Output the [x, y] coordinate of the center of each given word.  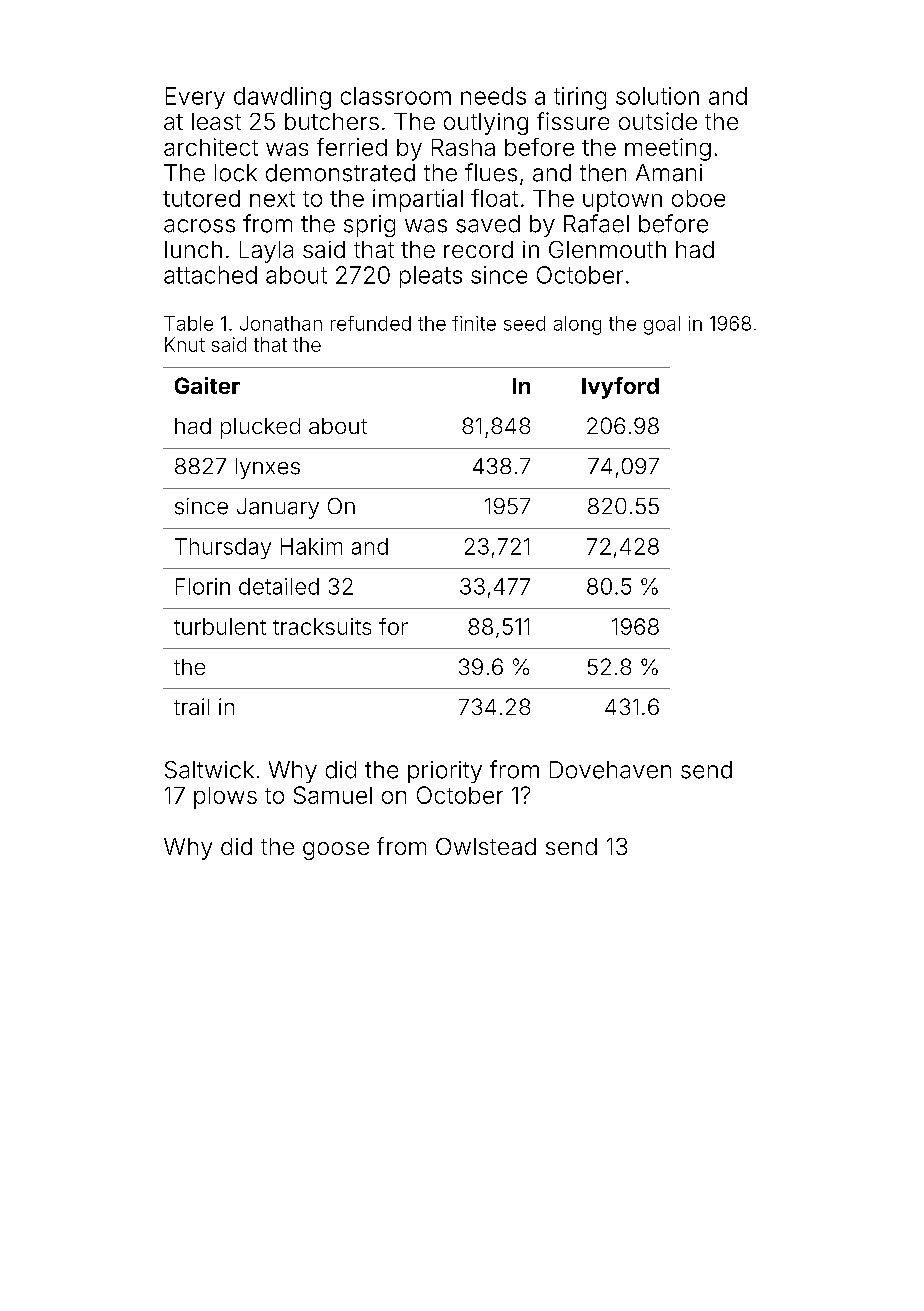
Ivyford [620, 388]
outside [658, 121]
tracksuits [322, 626]
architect [211, 147]
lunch [193, 249]
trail [191, 706]
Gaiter [207, 385]
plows [225, 798]
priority [445, 772]
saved [488, 224]
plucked [260, 428]
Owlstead [486, 846]
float [494, 198]
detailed [279, 586]
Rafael [596, 223]
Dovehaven [610, 770]
